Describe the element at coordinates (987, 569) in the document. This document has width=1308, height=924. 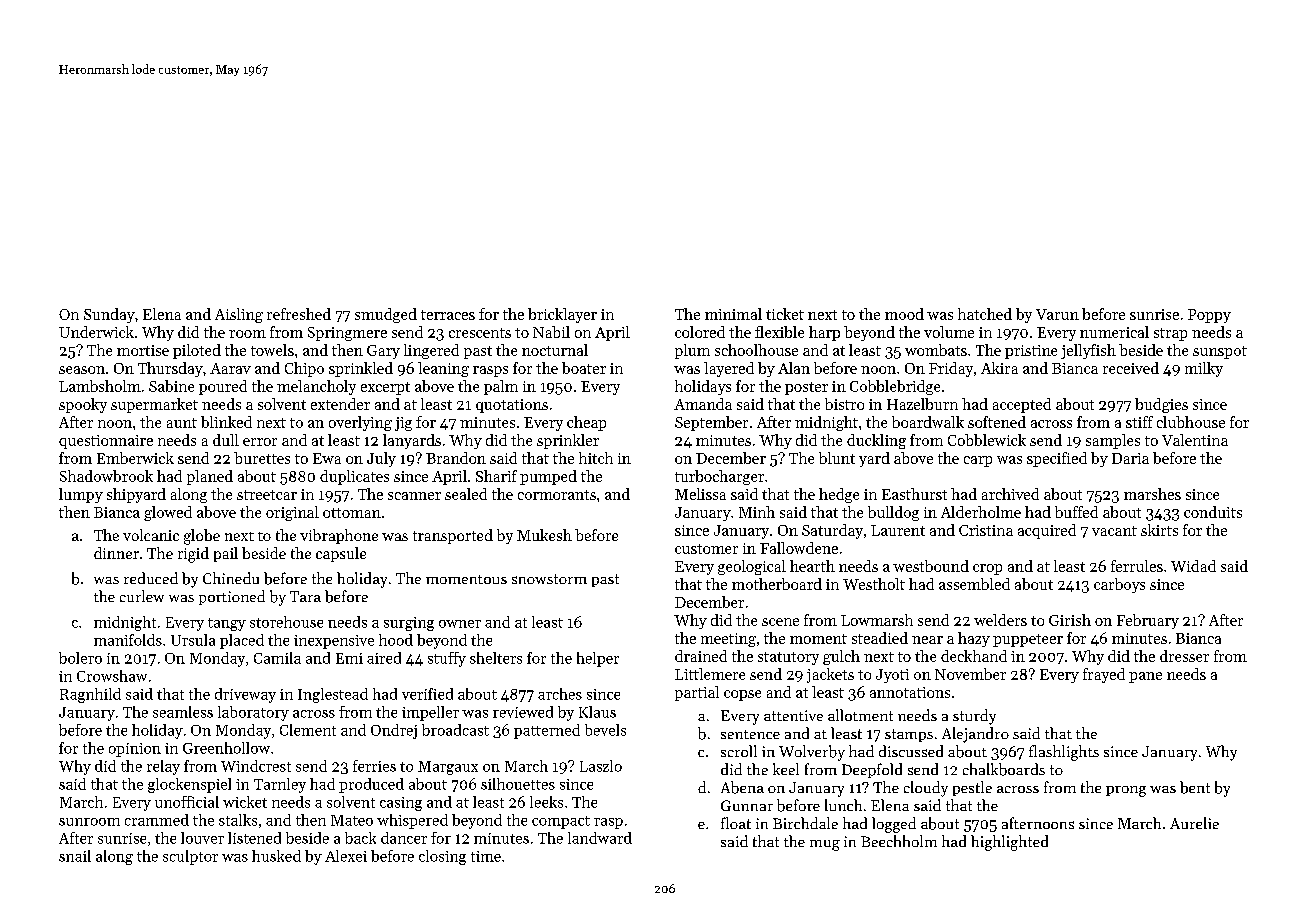
I see `crop` at that location.
